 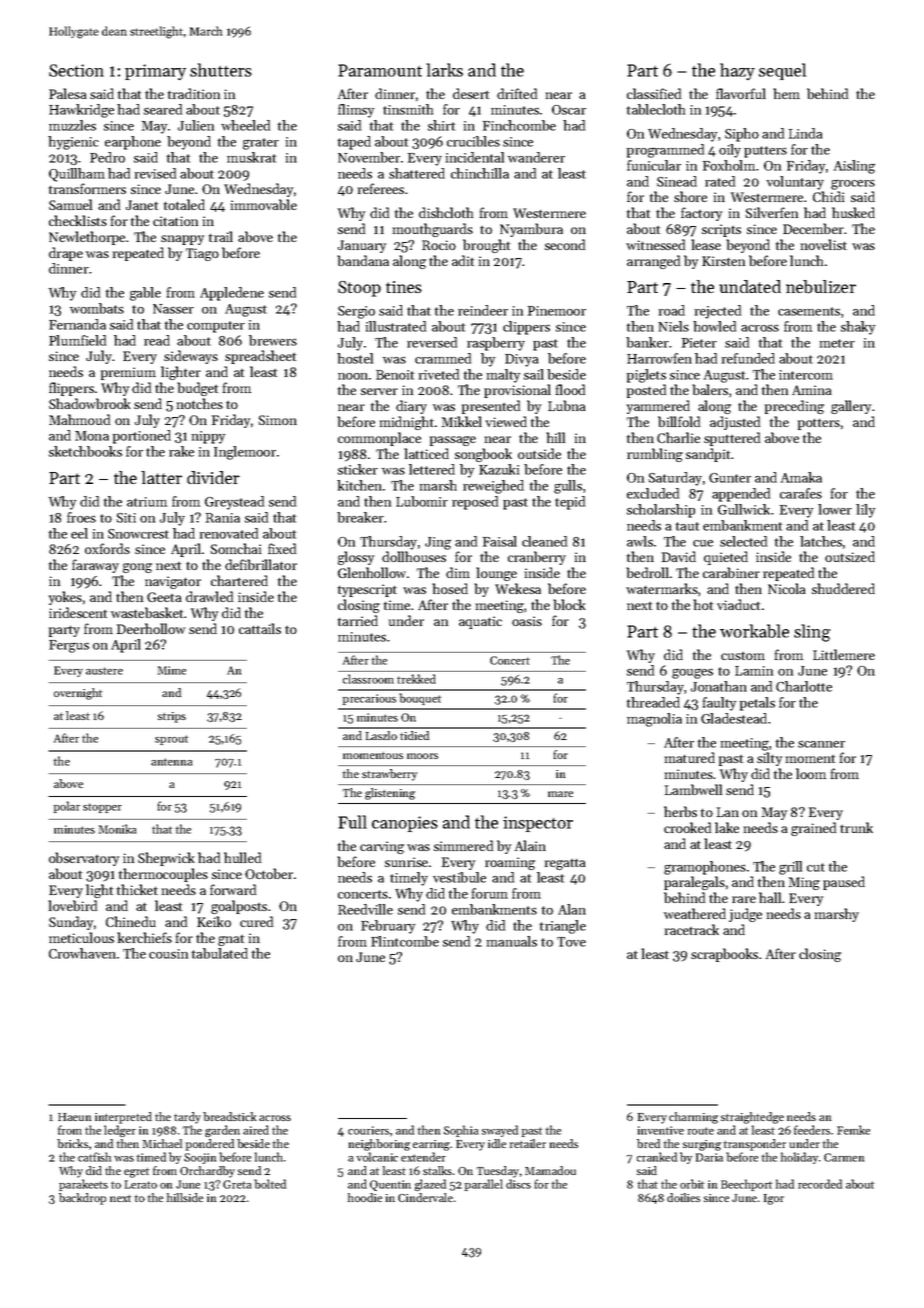 What do you see at coordinates (147, 502) in the screenshot?
I see `atrium` at bounding box center [147, 502].
